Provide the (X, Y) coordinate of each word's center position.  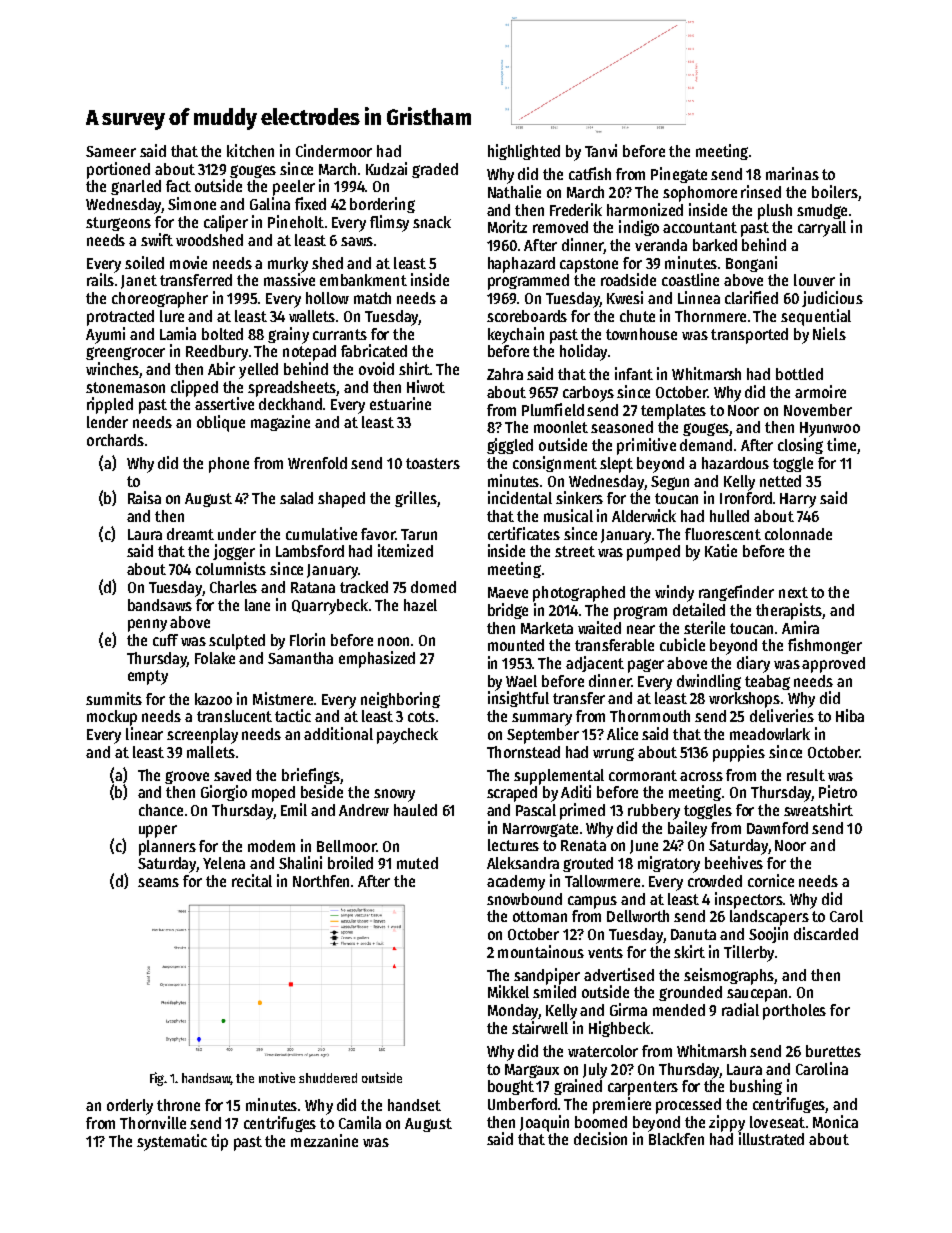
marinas (792, 173)
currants (340, 334)
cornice (771, 880)
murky (288, 265)
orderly (130, 1107)
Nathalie (514, 191)
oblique (221, 423)
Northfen (321, 881)
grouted (588, 864)
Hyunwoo (830, 429)
